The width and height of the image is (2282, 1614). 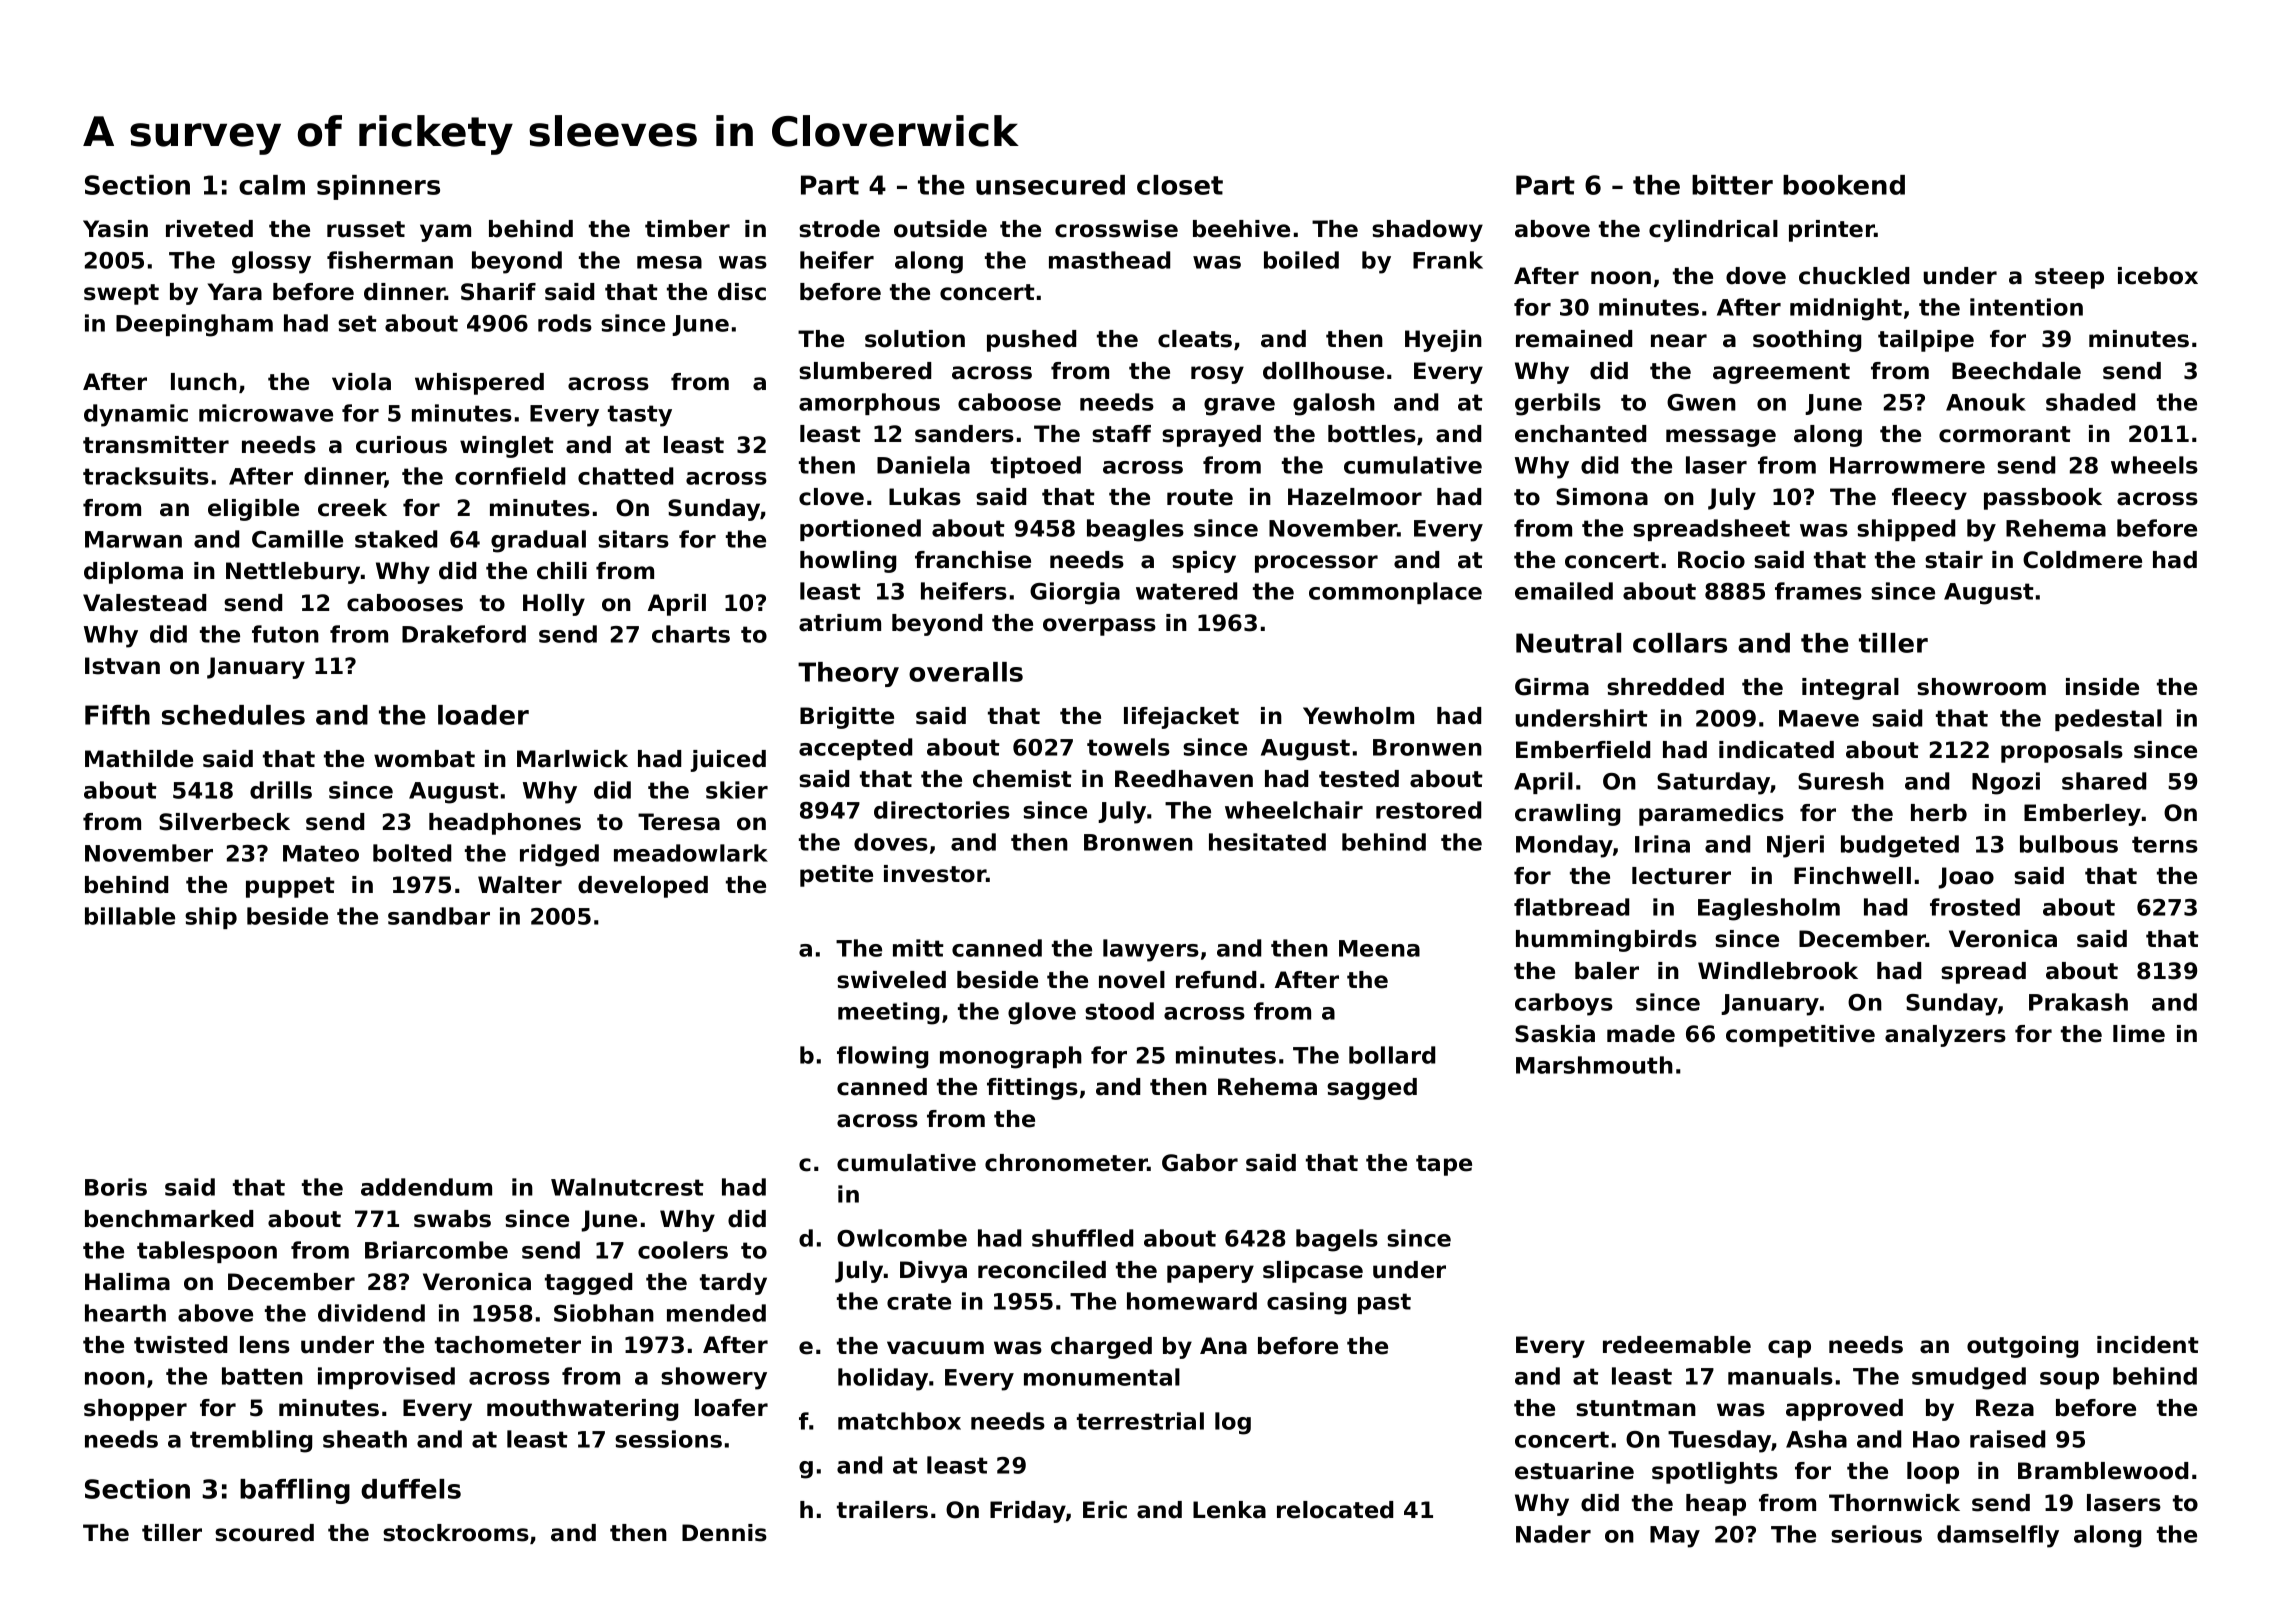 What do you see at coordinates (1022, 779) in the image?
I see `chemist` at bounding box center [1022, 779].
